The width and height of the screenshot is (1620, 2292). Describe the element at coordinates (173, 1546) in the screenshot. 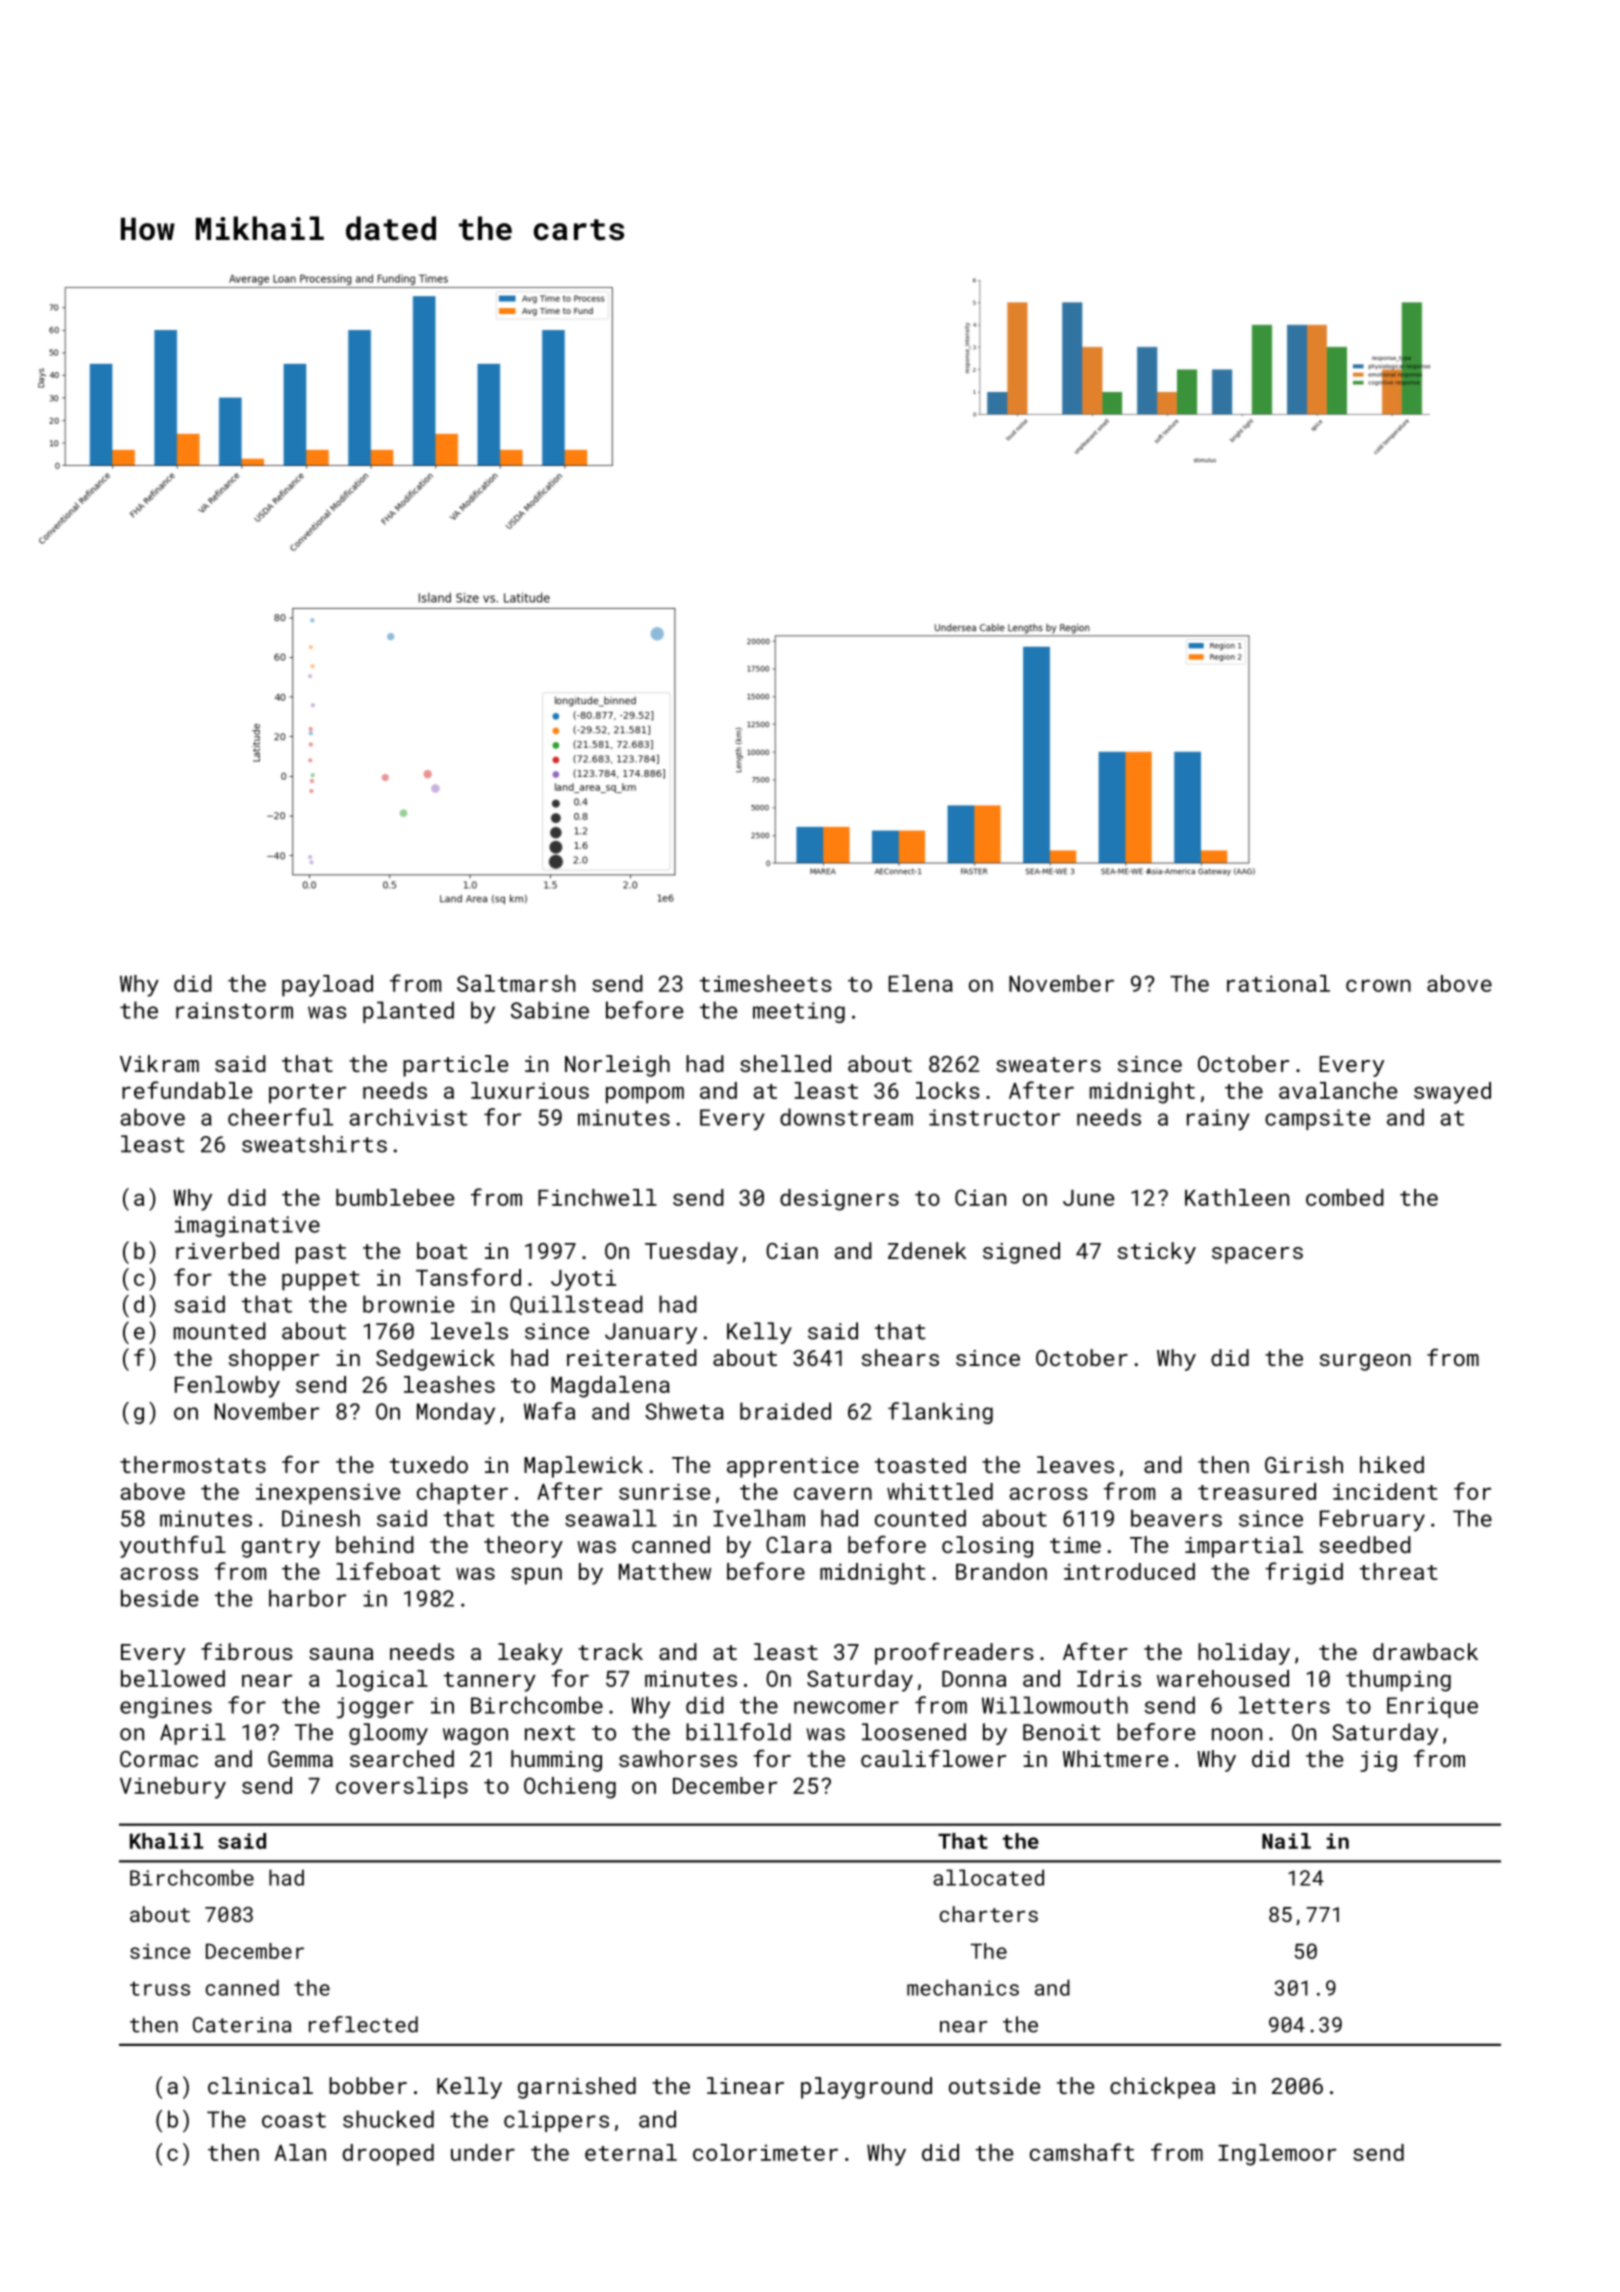

I see `youthful` at that location.
